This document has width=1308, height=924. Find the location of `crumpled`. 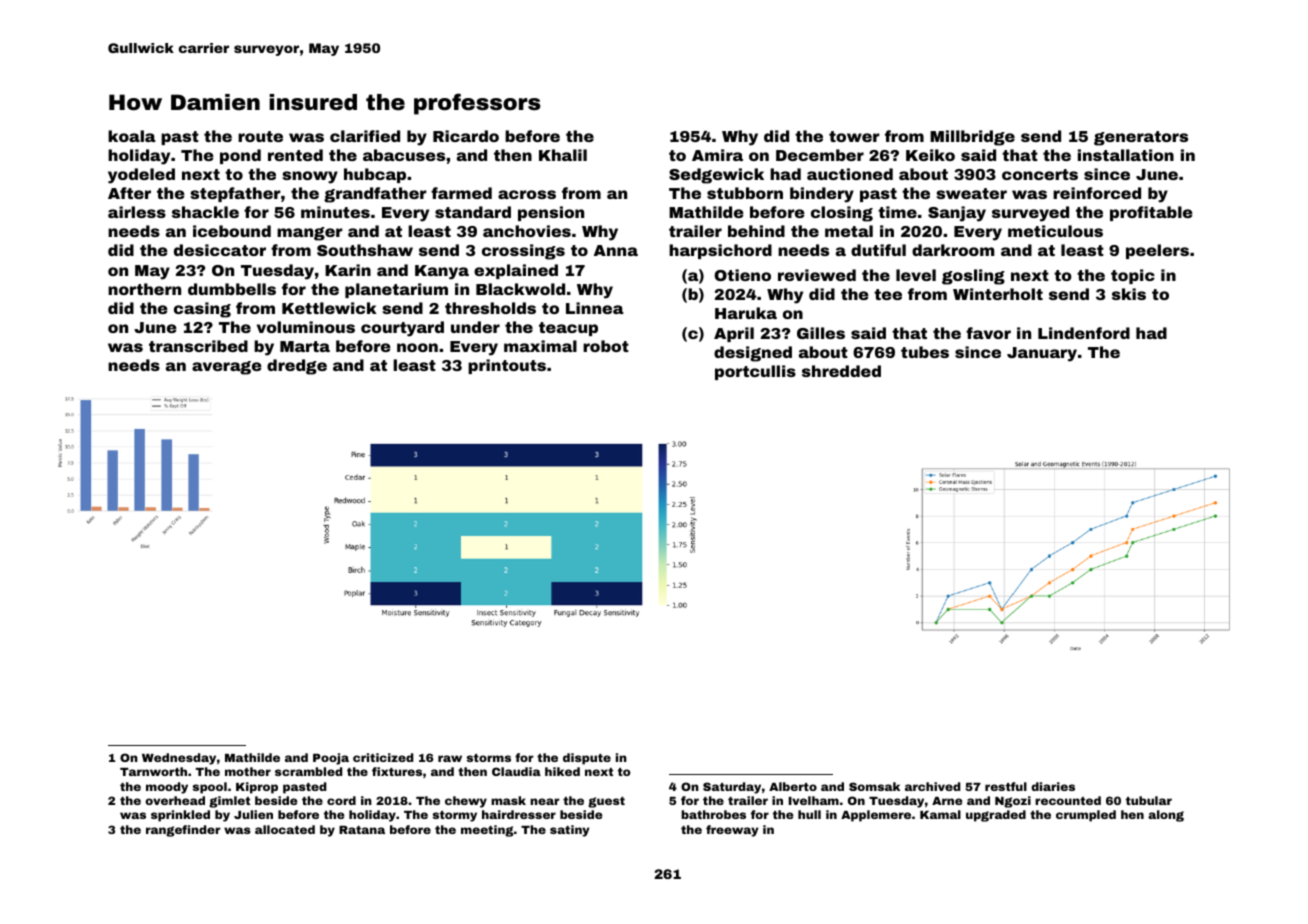

crumpled is located at coordinates (1086, 816).
